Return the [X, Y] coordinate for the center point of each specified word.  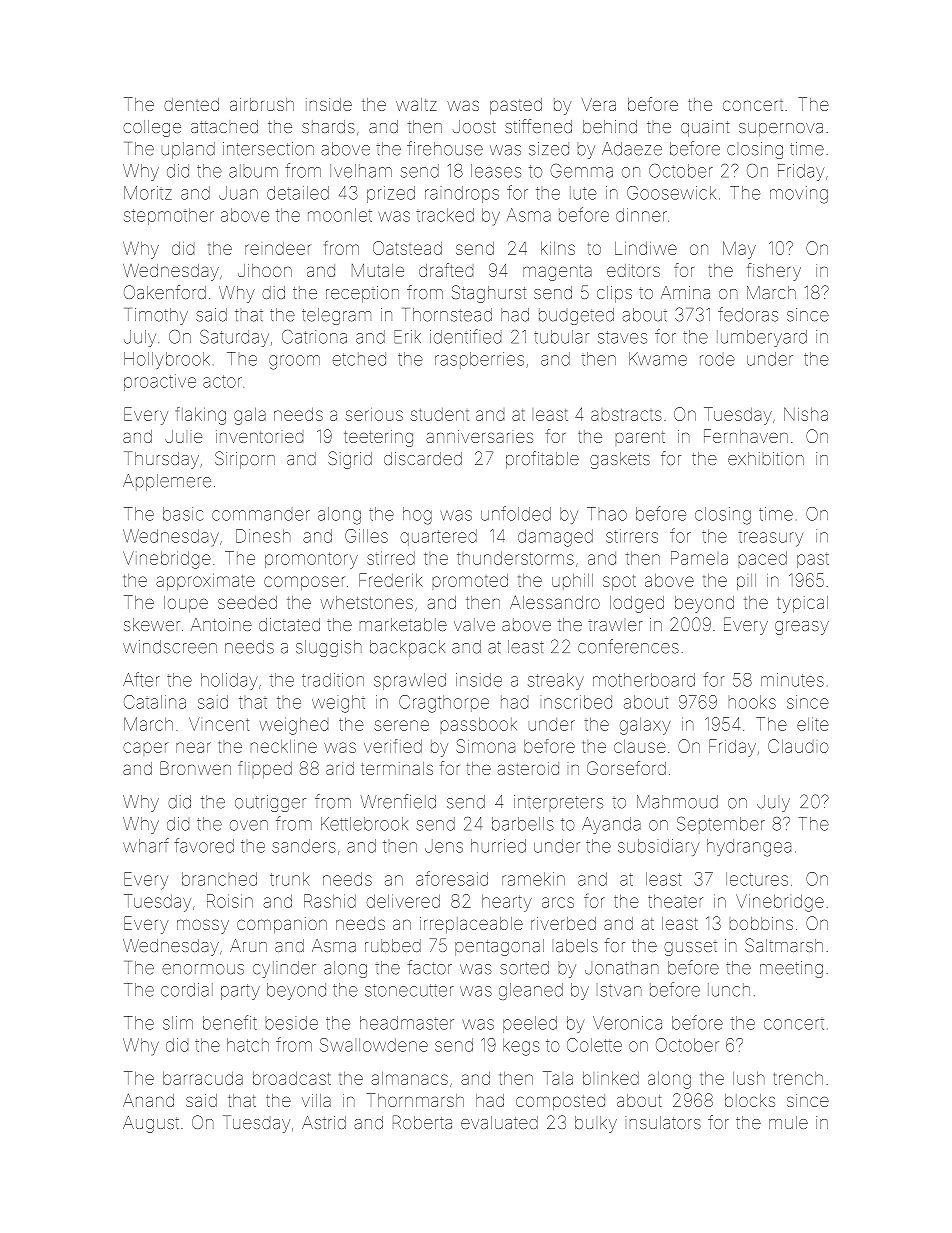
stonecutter [409, 990]
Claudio [798, 746]
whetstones [366, 602]
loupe [186, 604]
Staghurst [489, 294]
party [240, 992]
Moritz [148, 193]
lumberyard [762, 338]
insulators [663, 1122]
